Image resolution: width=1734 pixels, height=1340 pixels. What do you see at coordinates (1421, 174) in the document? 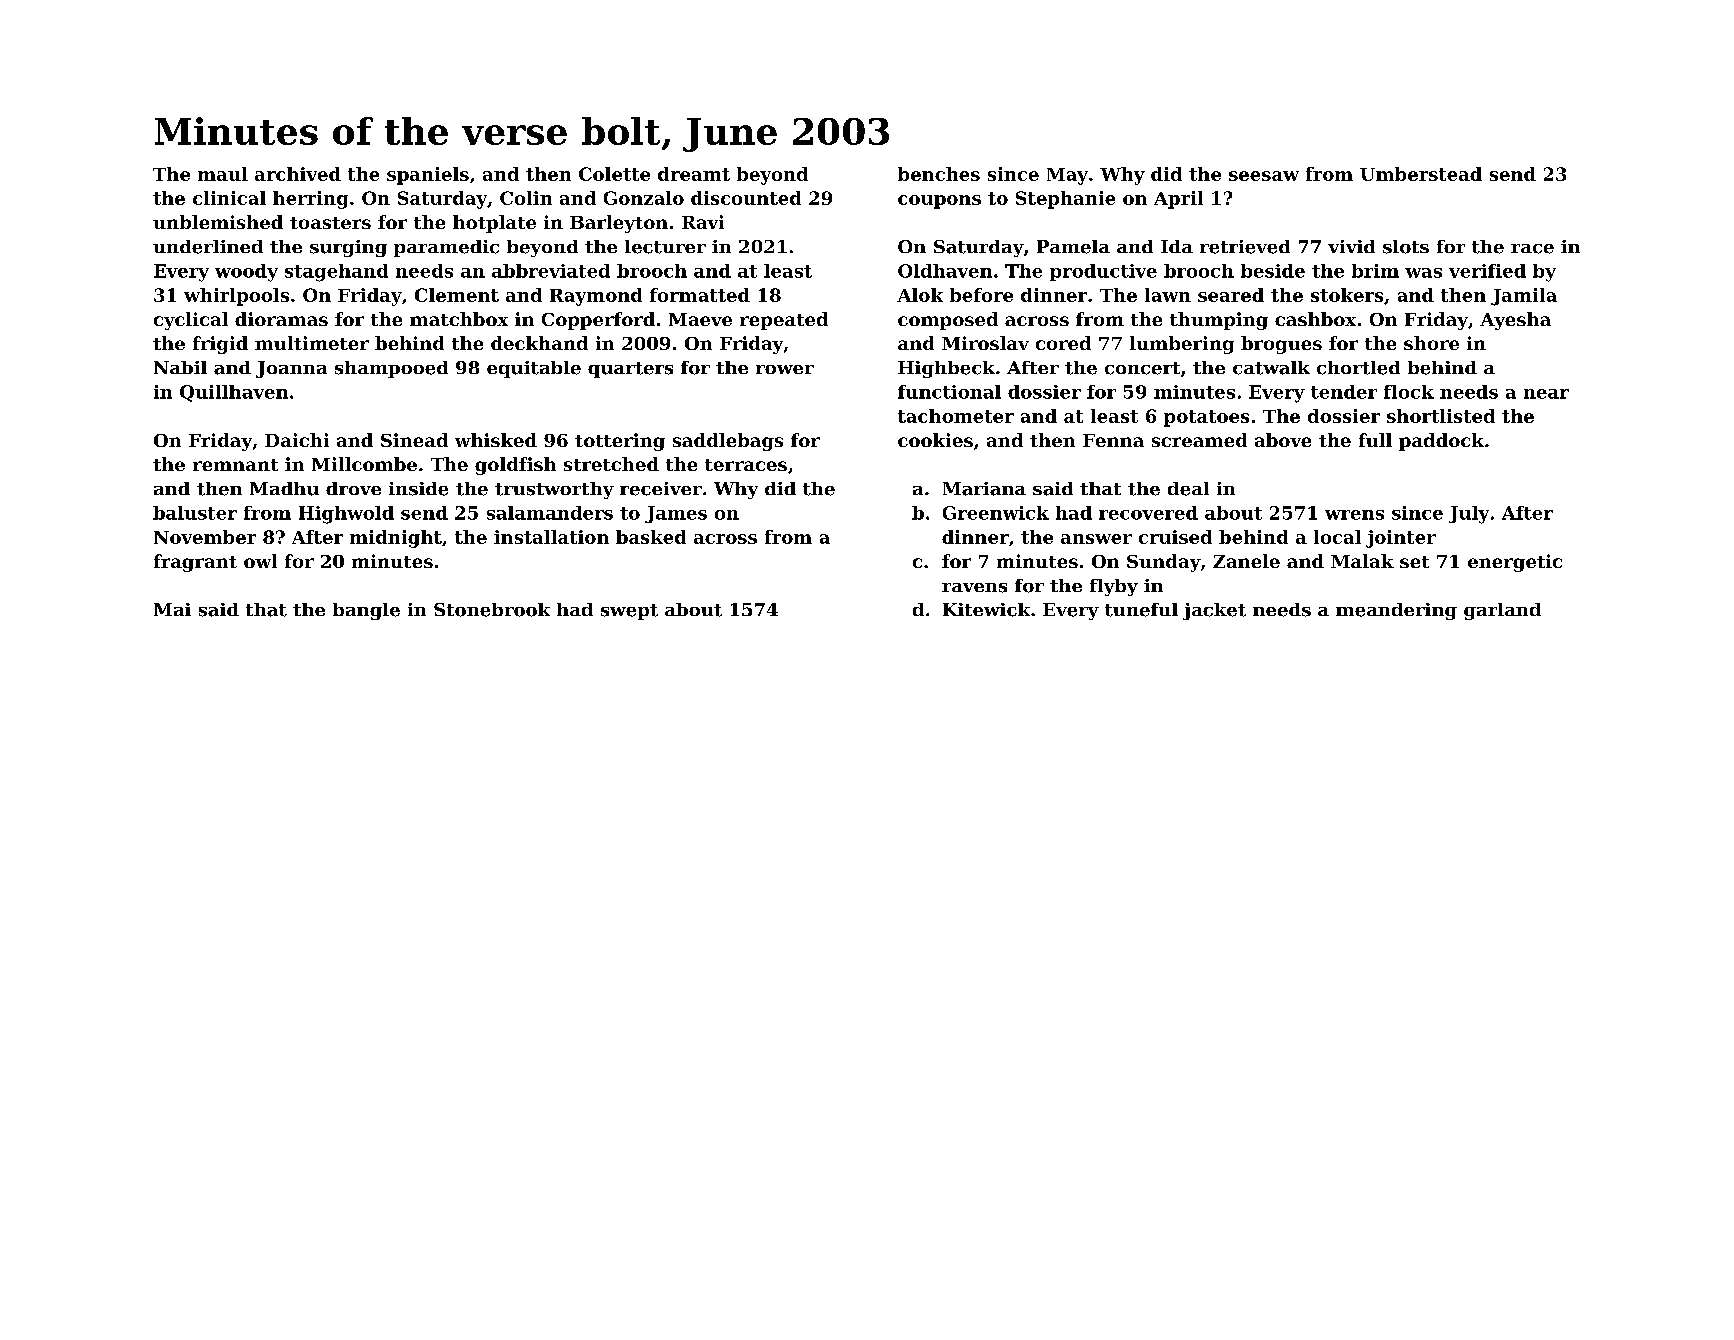
I see `Umberstead` at bounding box center [1421, 174].
